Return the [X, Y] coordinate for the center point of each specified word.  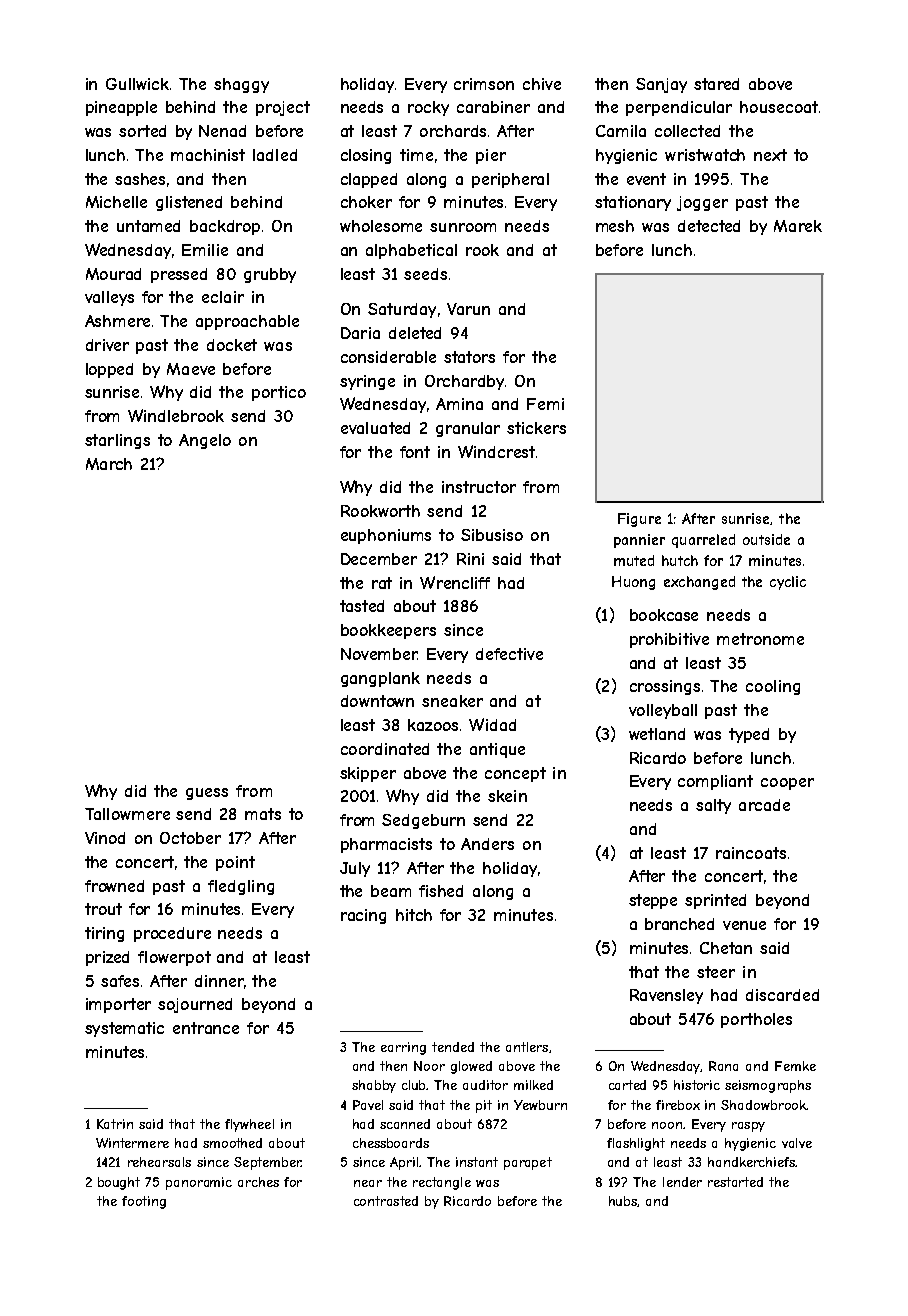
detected [709, 226]
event [646, 179]
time [416, 155]
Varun [468, 309]
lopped [109, 370]
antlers [527, 1047]
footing [144, 1202]
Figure [639, 520]
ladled [275, 155]
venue [744, 925]
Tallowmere [127, 814]
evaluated [375, 428]
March [109, 464]
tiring [104, 934]
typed [749, 735]
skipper [368, 774]
